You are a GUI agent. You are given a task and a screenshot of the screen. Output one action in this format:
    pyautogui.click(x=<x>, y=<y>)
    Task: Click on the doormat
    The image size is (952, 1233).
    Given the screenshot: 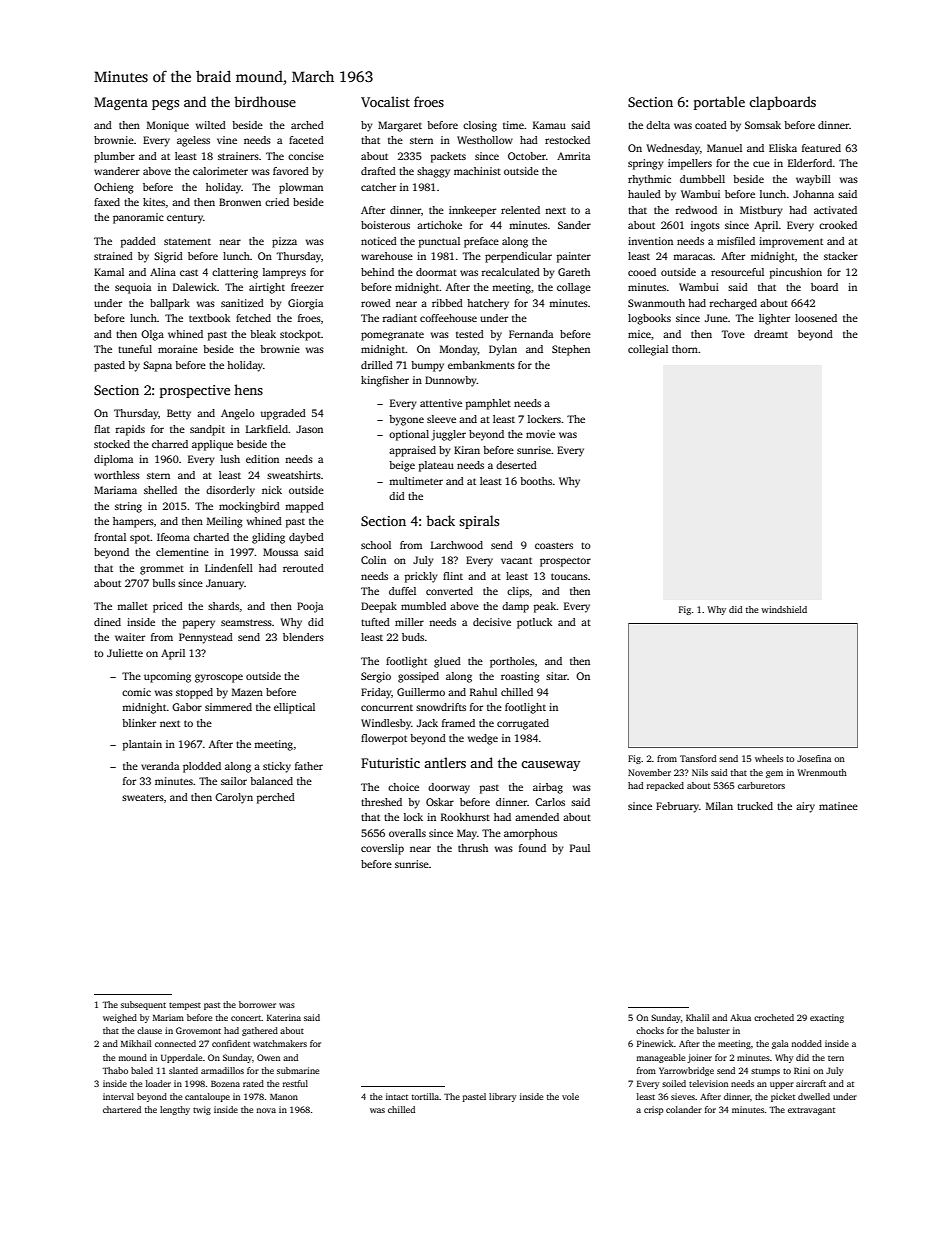 What is the action you would take?
    pyautogui.click(x=436, y=272)
